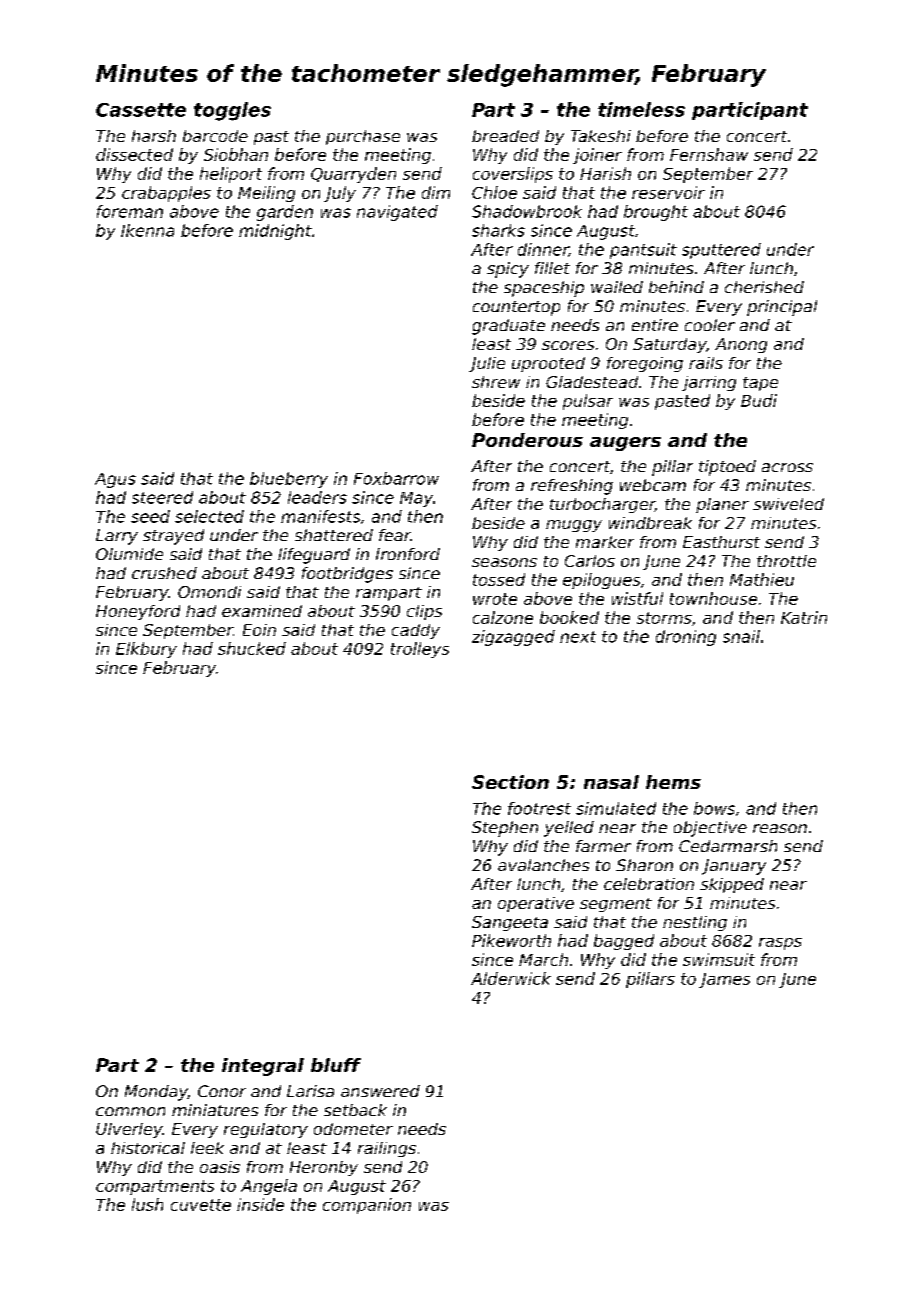 The height and width of the document is (1308, 924). Describe the element at coordinates (487, 364) in the document. I see `Julie` at that location.
